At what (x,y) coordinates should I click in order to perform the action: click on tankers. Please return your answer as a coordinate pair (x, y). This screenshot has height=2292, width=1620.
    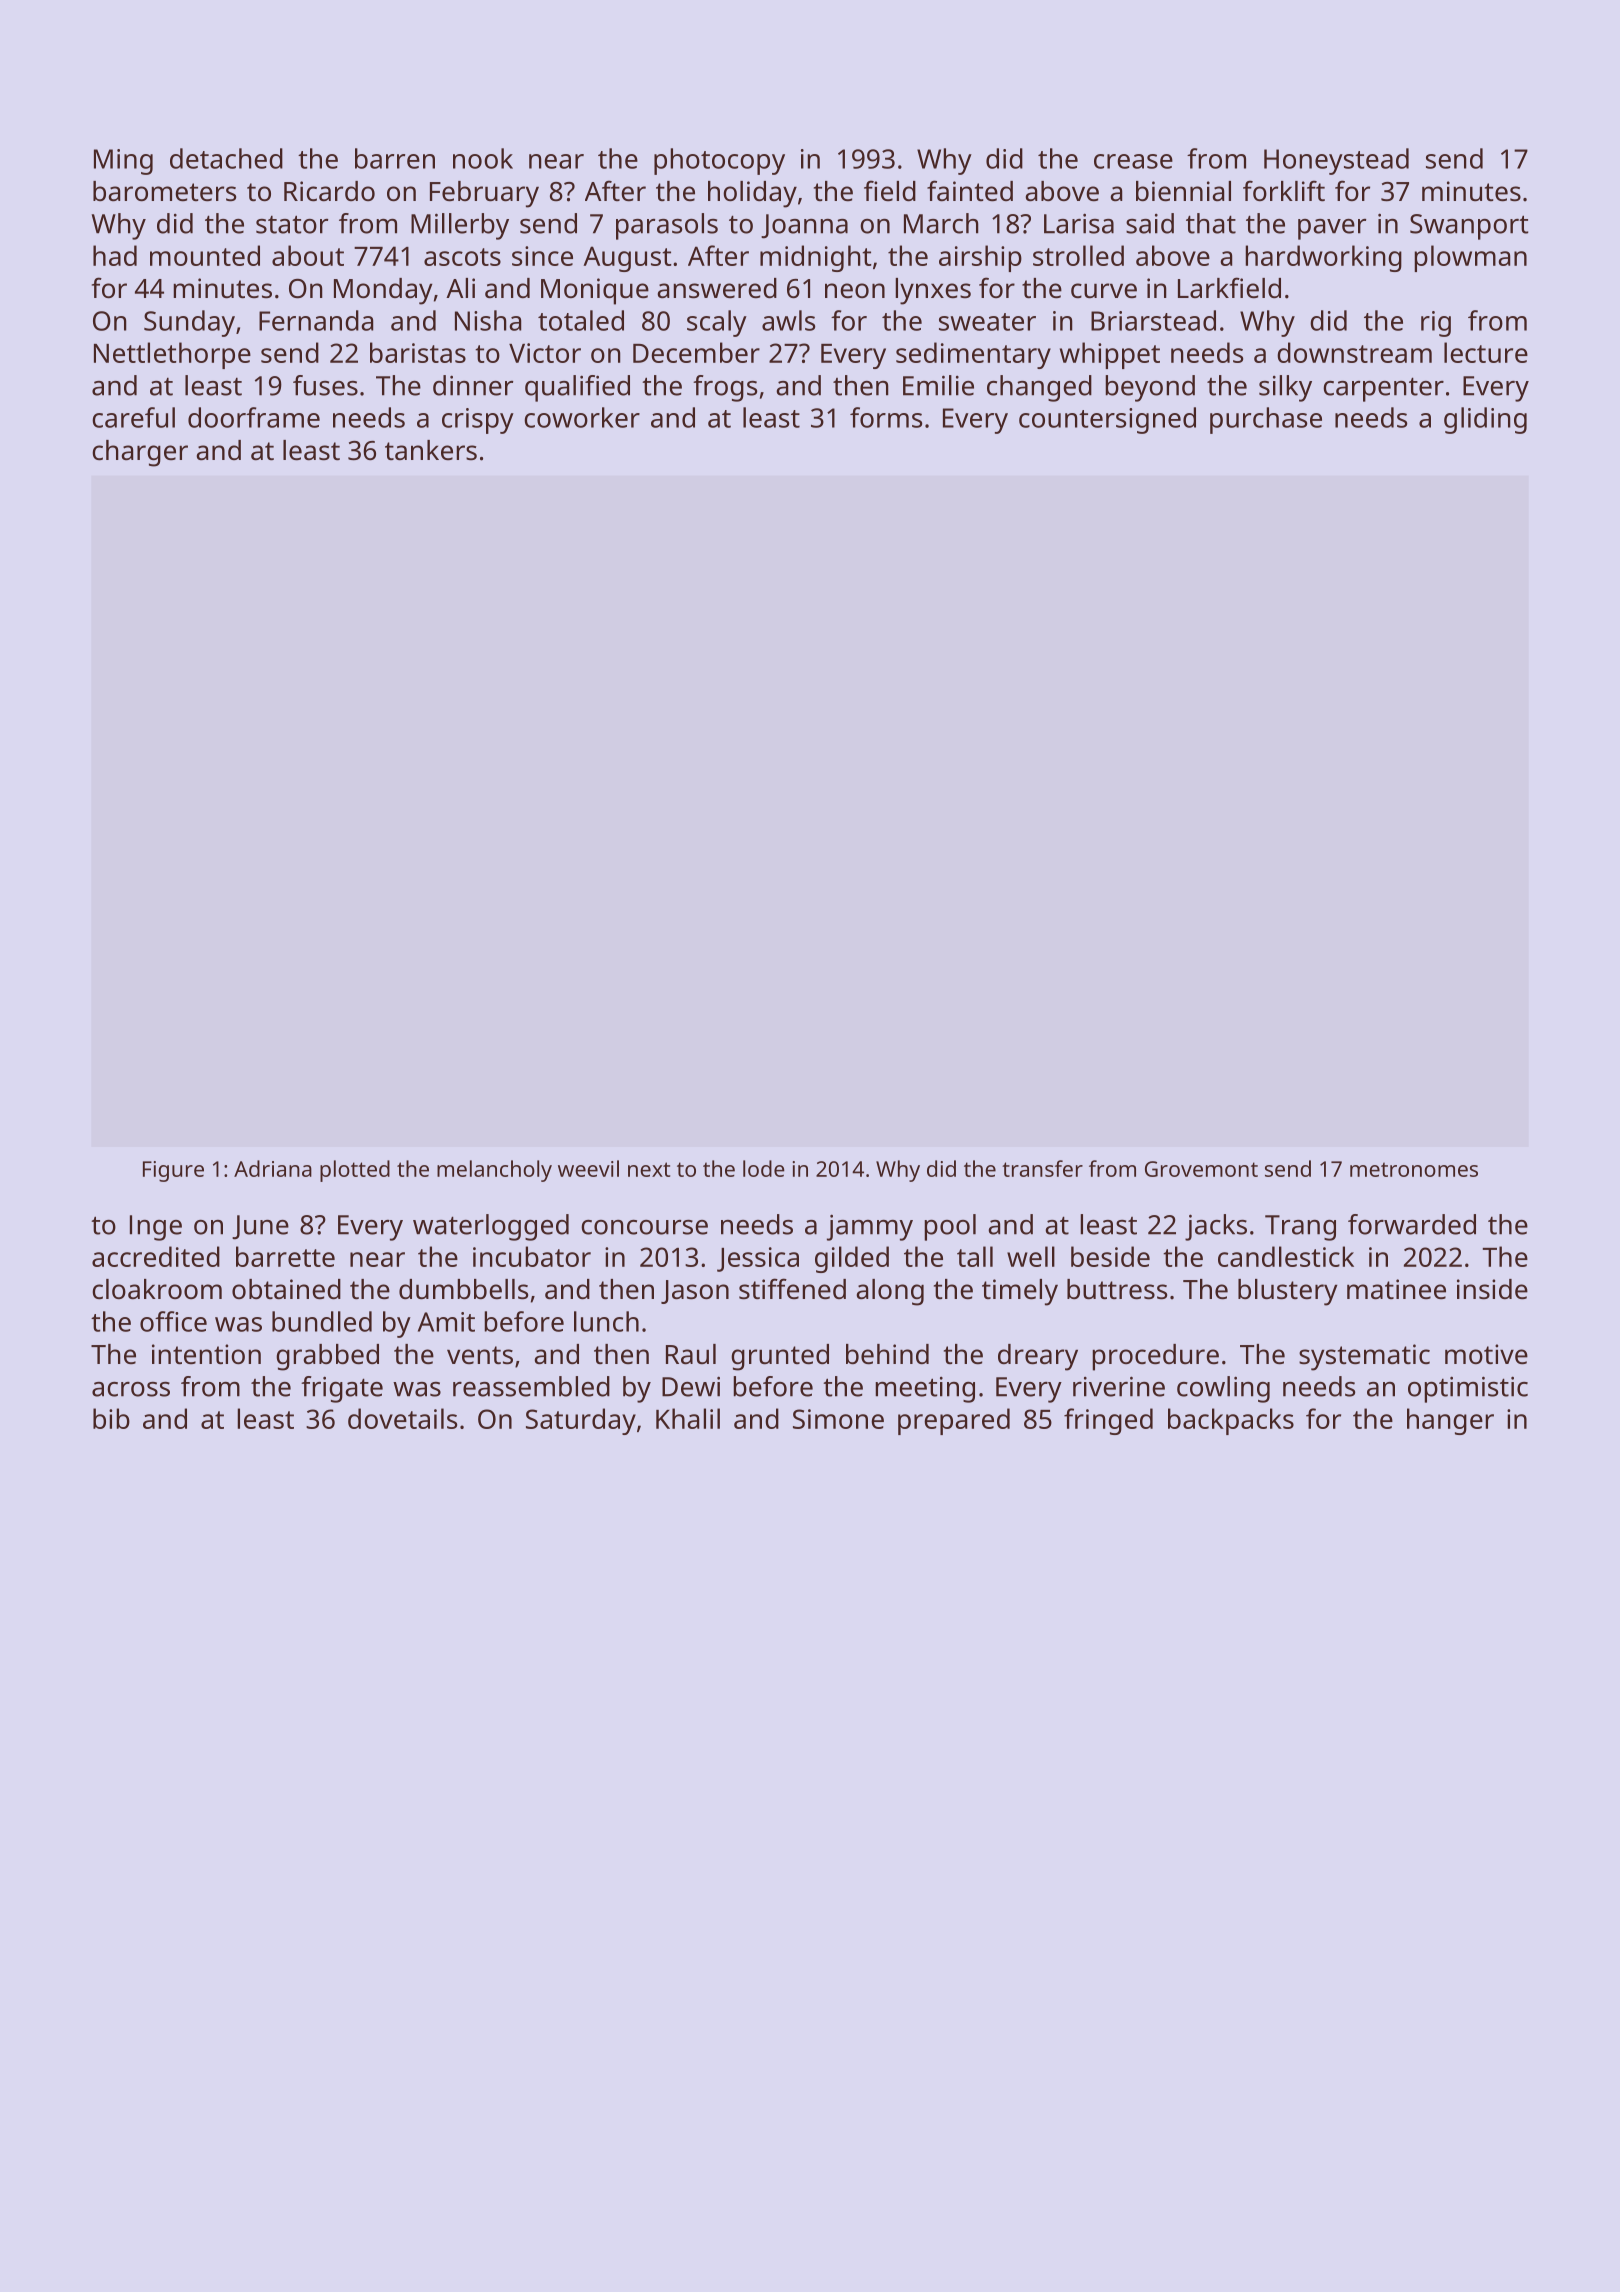
    Looking at the image, I should click on (431, 450).
